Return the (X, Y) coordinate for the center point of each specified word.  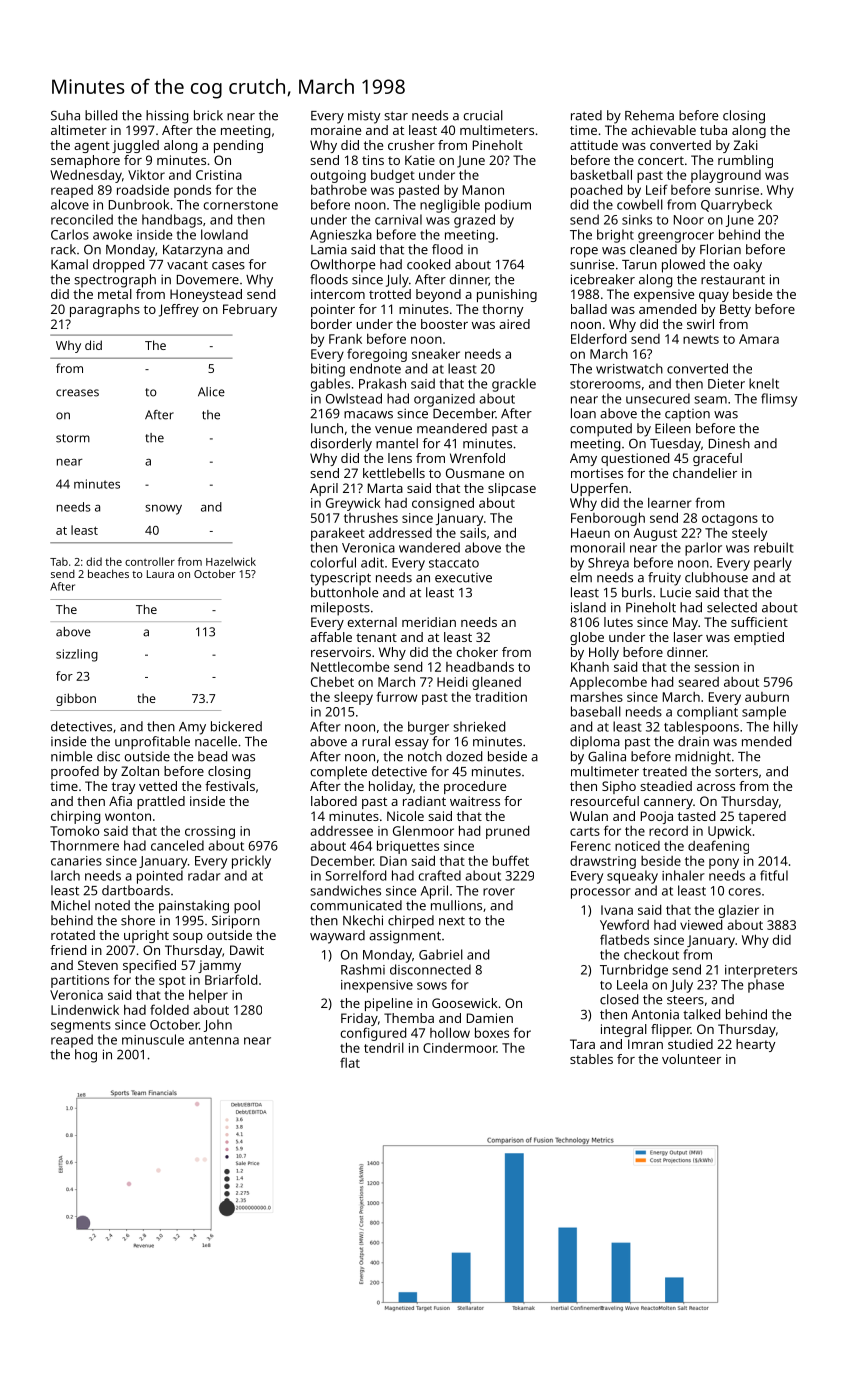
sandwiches (345, 890)
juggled (135, 146)
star (396, 116)
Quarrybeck (736, 206)
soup (188, 938)
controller (150, 561)
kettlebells (394, 473)
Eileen (673, 428)
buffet (511, 860)
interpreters (761, 971)
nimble (71, 756)
